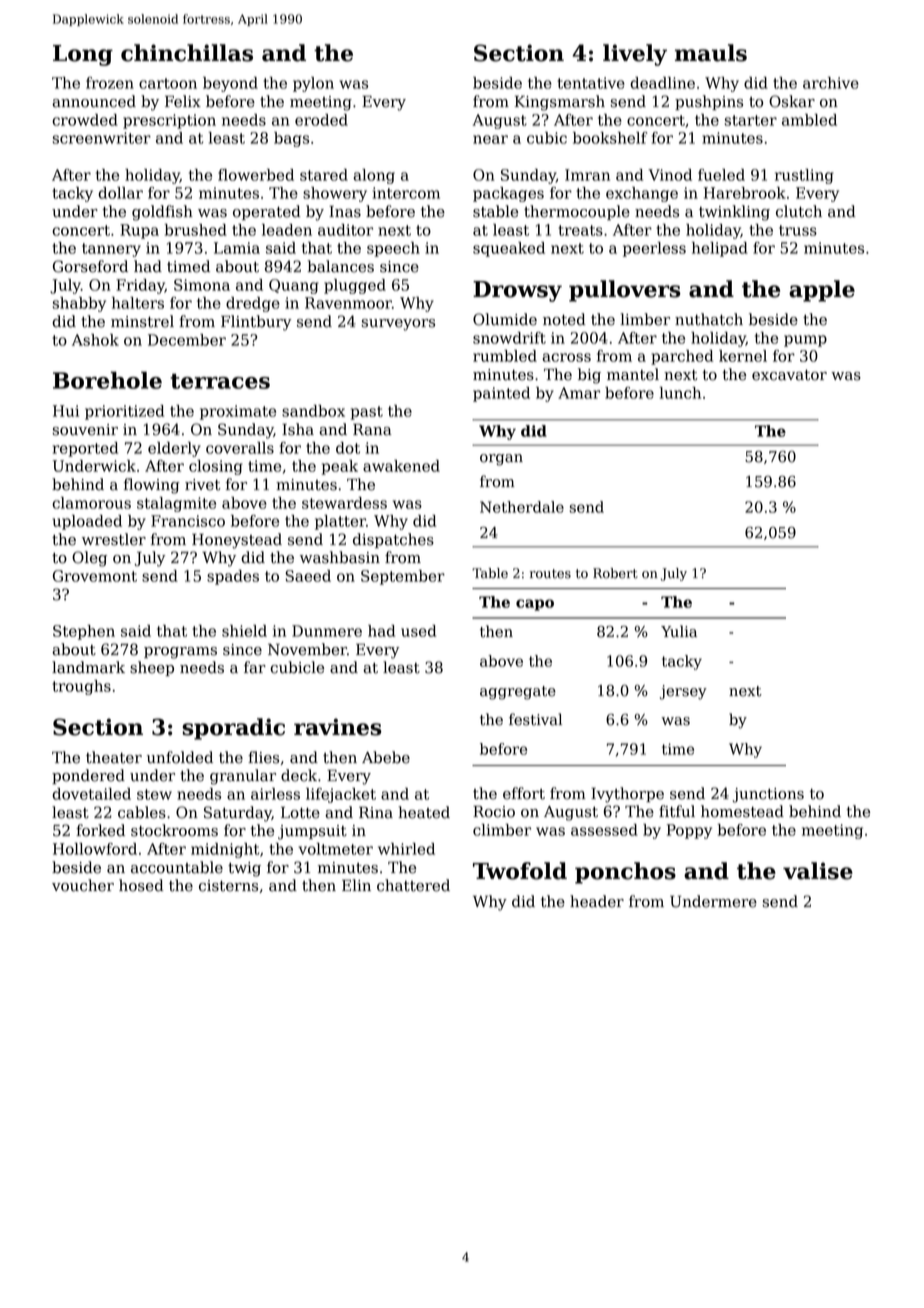 The width and height of the screenshot is (924, 1308). I want to click on near, so click(490, 139).
